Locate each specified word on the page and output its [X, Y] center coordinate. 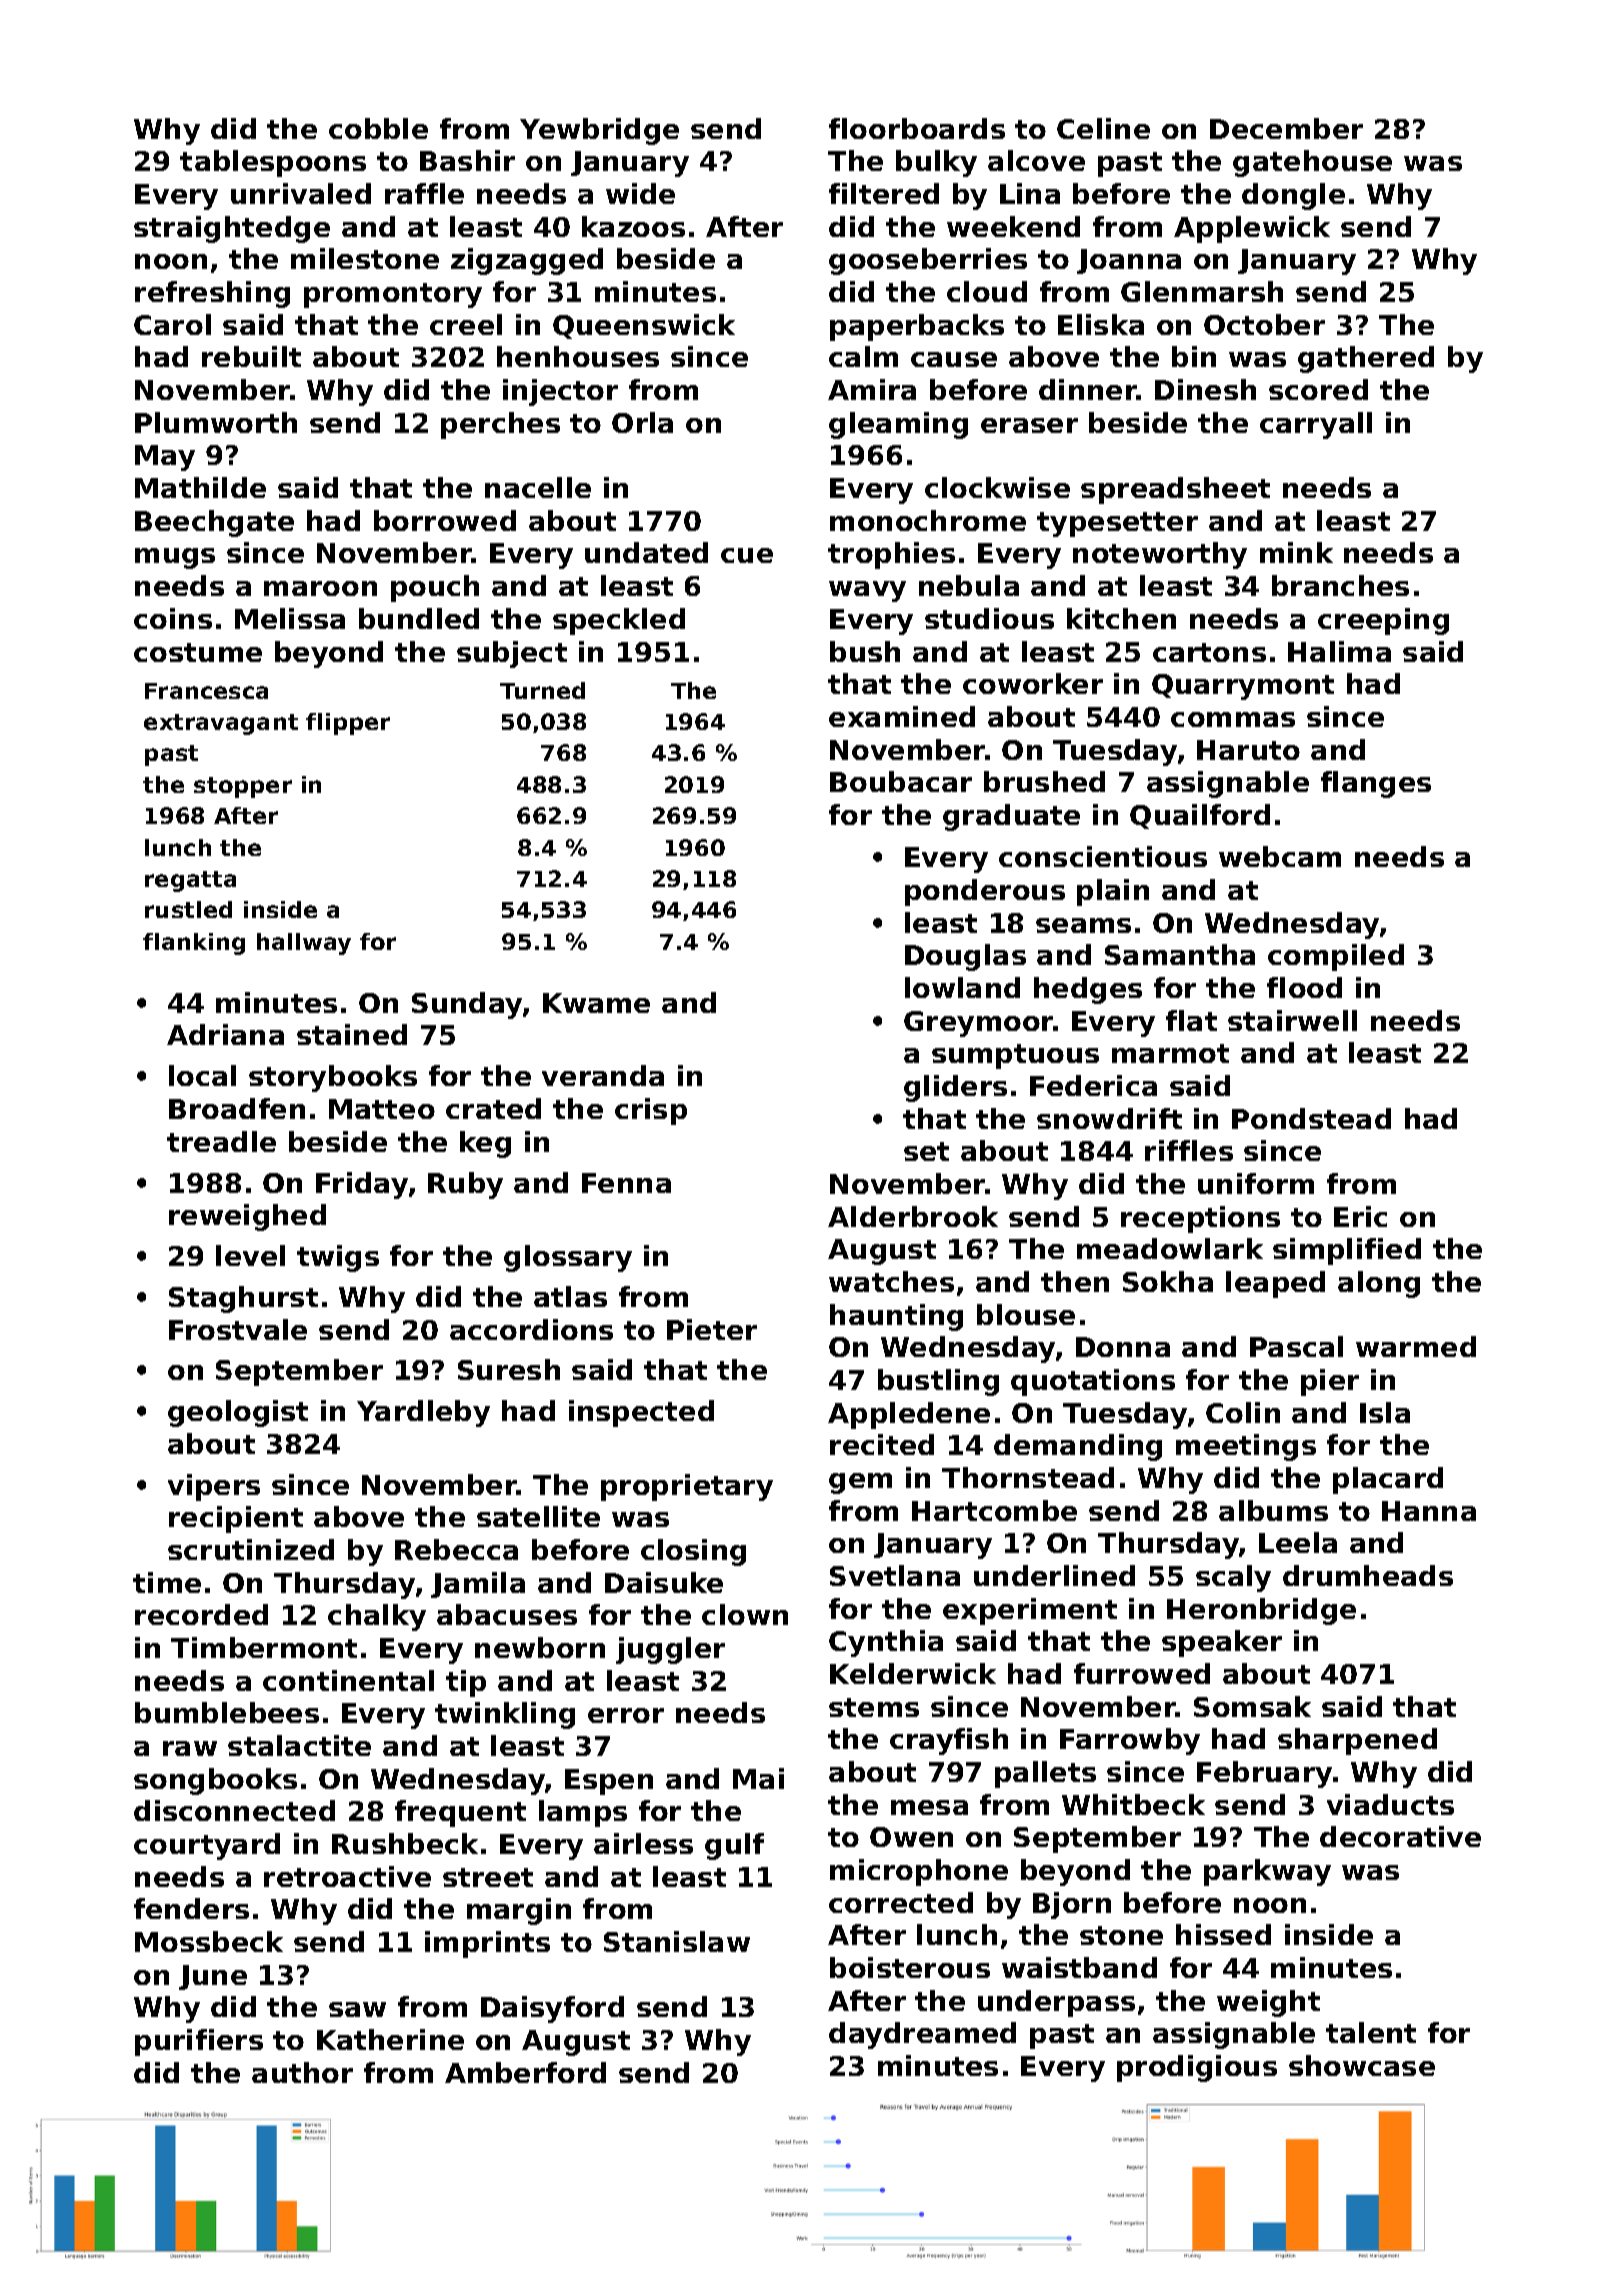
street [488, 1877]
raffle [424, 193]
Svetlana [895, 1575]
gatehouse [1312, 163]
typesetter [1117, 524]
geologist [238, 1413]
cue [747, 555]
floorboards [917, 128]
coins [173, 618]
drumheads [1368, 1575]
